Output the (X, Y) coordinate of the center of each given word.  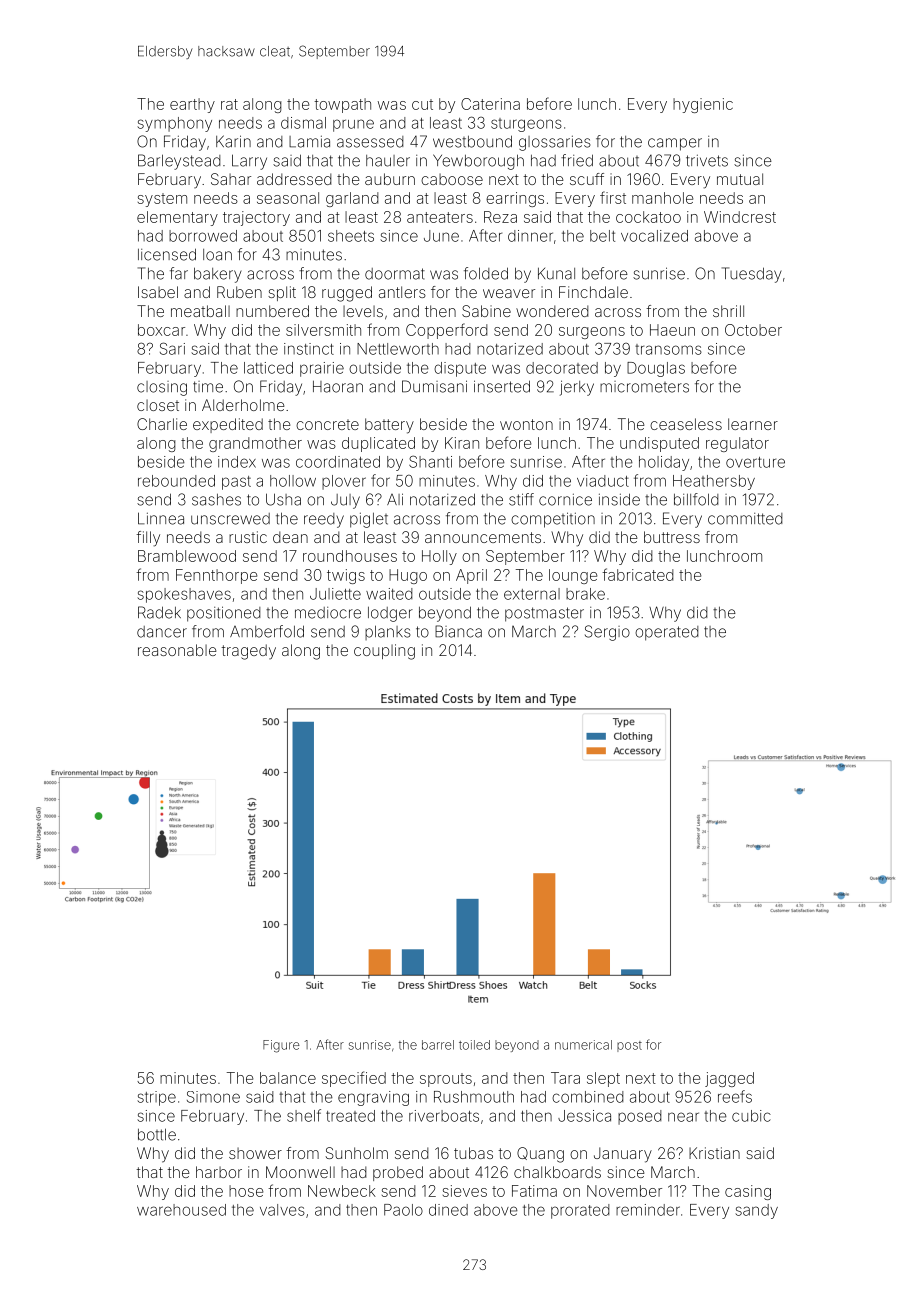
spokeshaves (184, 595)
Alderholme (243, 405)
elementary (177, 218)
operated (667, 633)
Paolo (403, 1210)
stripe (156, 1098)
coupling (384, 652)
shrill (728, 311)
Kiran (462, 443)
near (683, 1117)
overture (755, 462)
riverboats (444, 1116)
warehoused (181, 1210)
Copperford (447, 331)
